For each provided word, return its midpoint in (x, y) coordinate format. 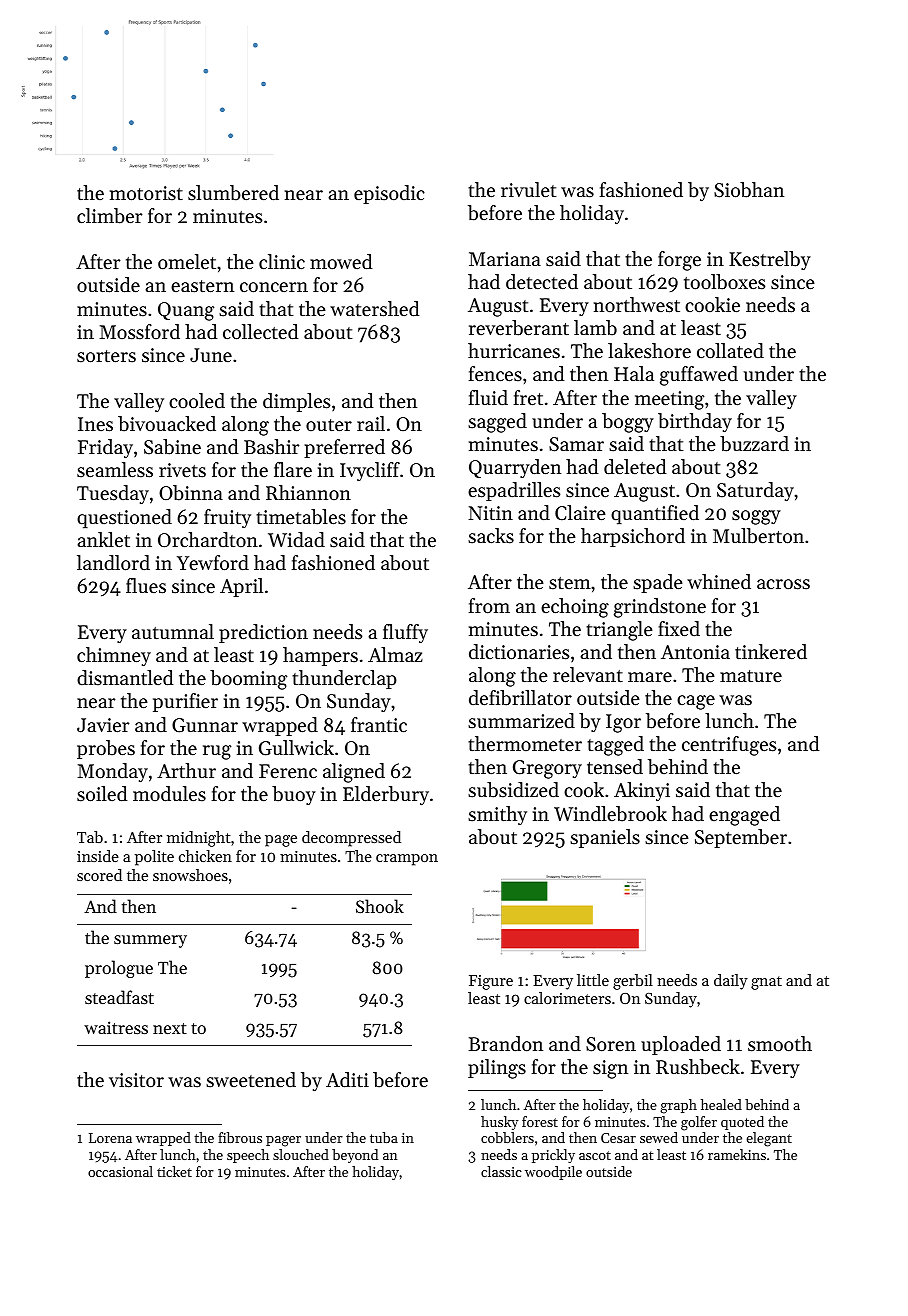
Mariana (505, 259)
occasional (120, 1171)
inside (98, 856)
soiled (102, 794)
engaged (744, 816)
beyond (355, 1156)
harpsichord (633, 537)
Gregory (547, 769)
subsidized (513, 790)
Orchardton (208, 540)
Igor (623, 723)
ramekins (737, 1154)
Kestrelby (770, 260)
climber (109, 216)
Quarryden (515, 468)
